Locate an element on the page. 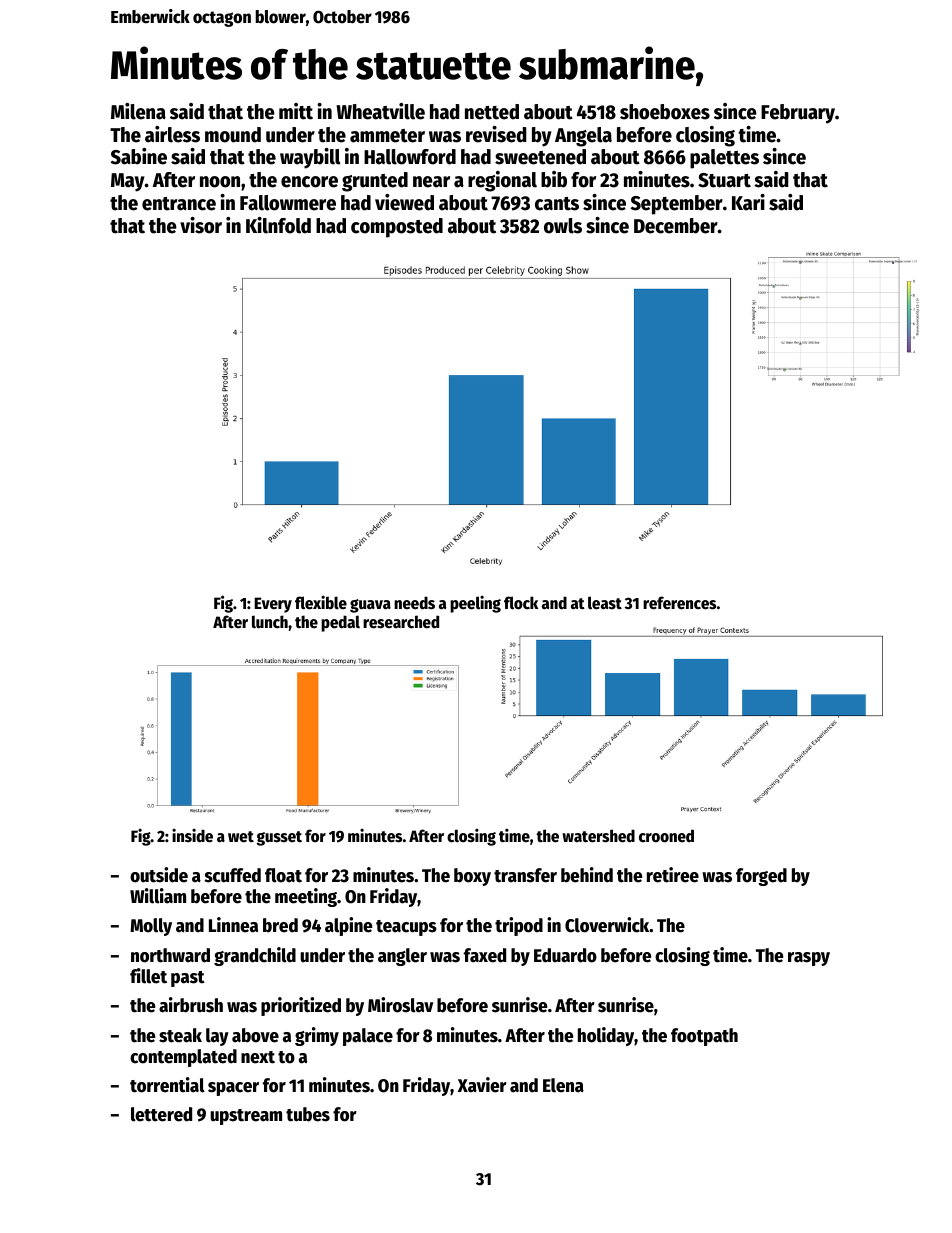 The height and width of the document is (1233, 952). tubes is located at coordinates (308, 1114).
